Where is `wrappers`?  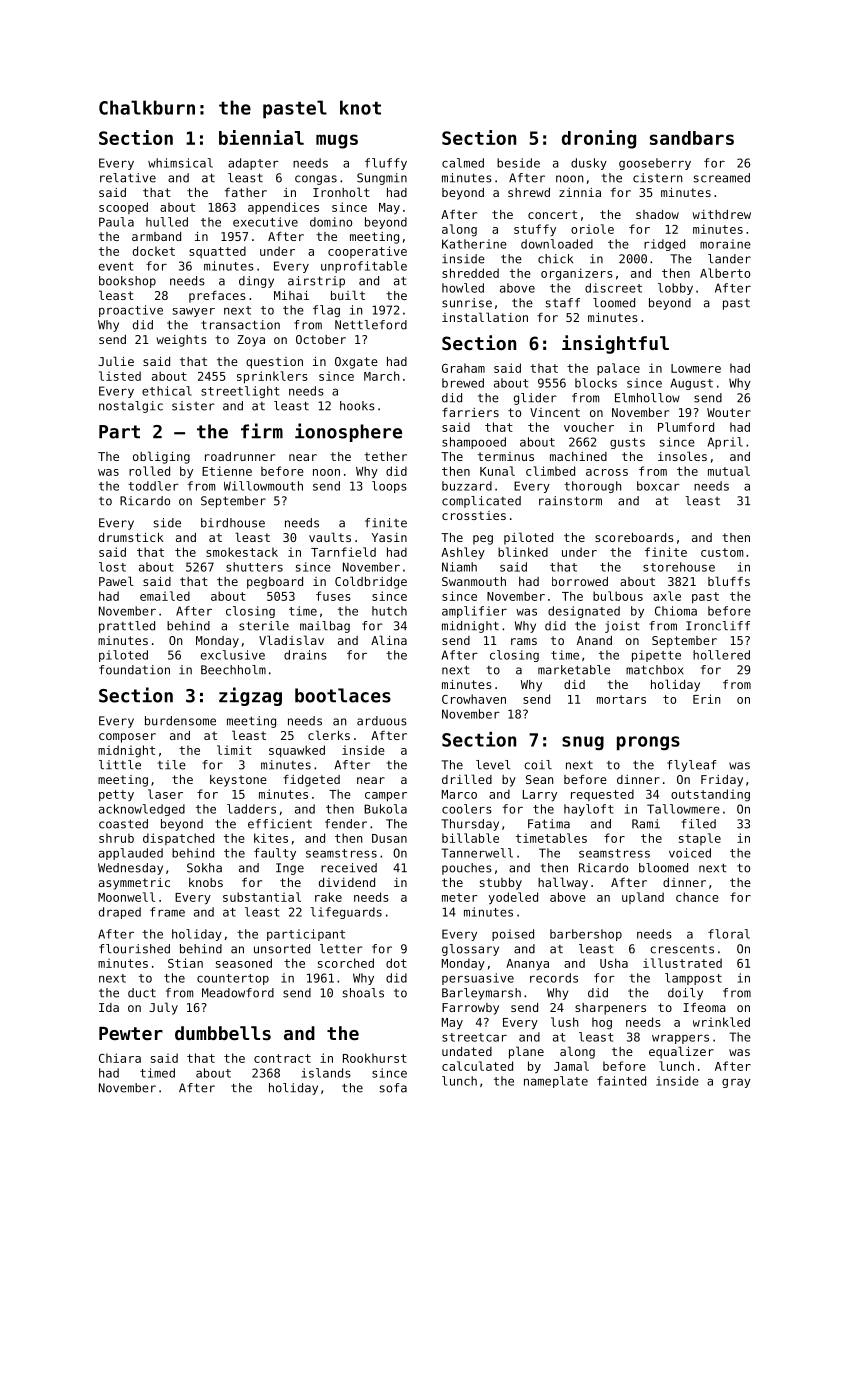 wrappers is located at coordinates (680, 1039).
